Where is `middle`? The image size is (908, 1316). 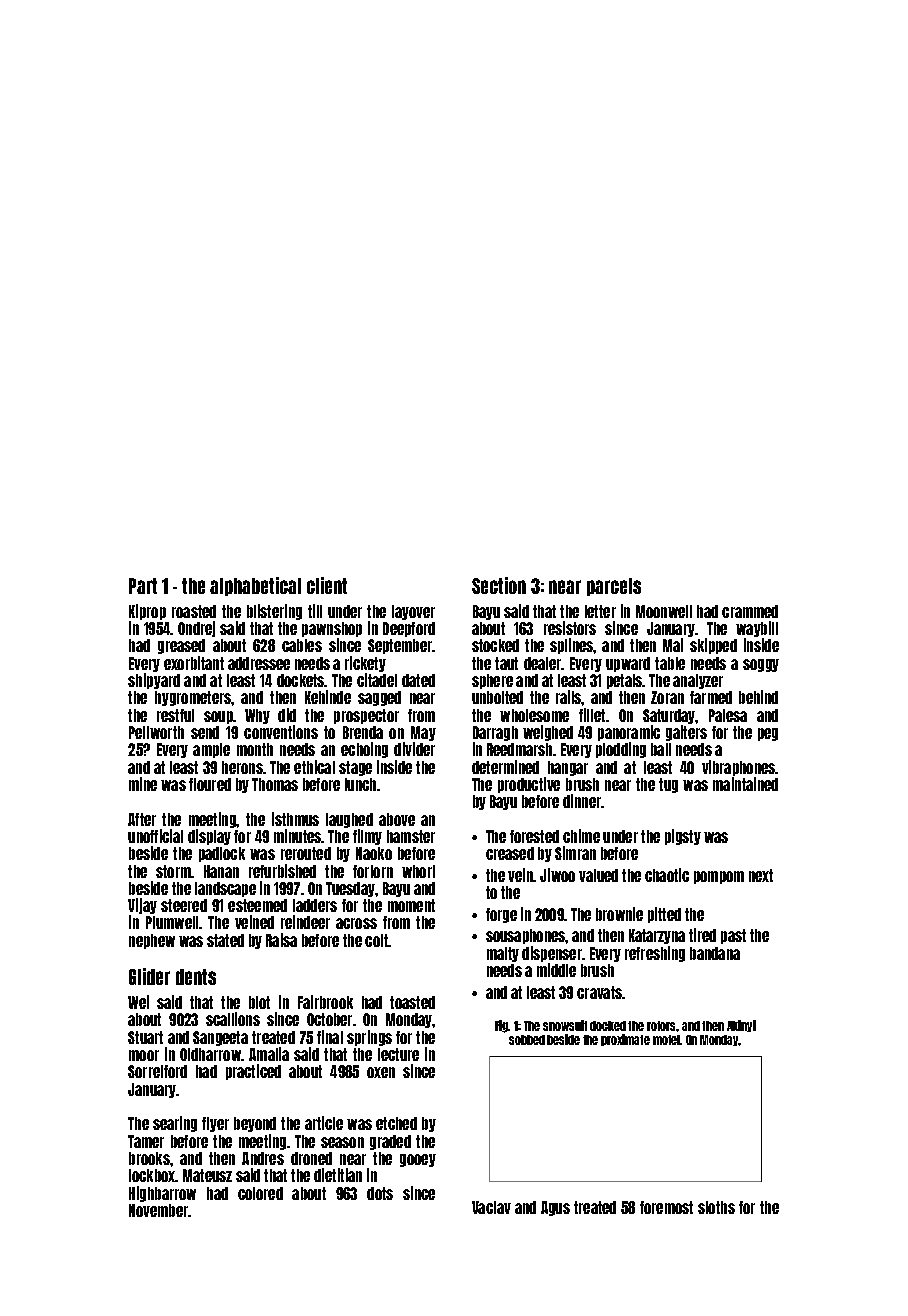 middle is located at coordinates (556, 970).
